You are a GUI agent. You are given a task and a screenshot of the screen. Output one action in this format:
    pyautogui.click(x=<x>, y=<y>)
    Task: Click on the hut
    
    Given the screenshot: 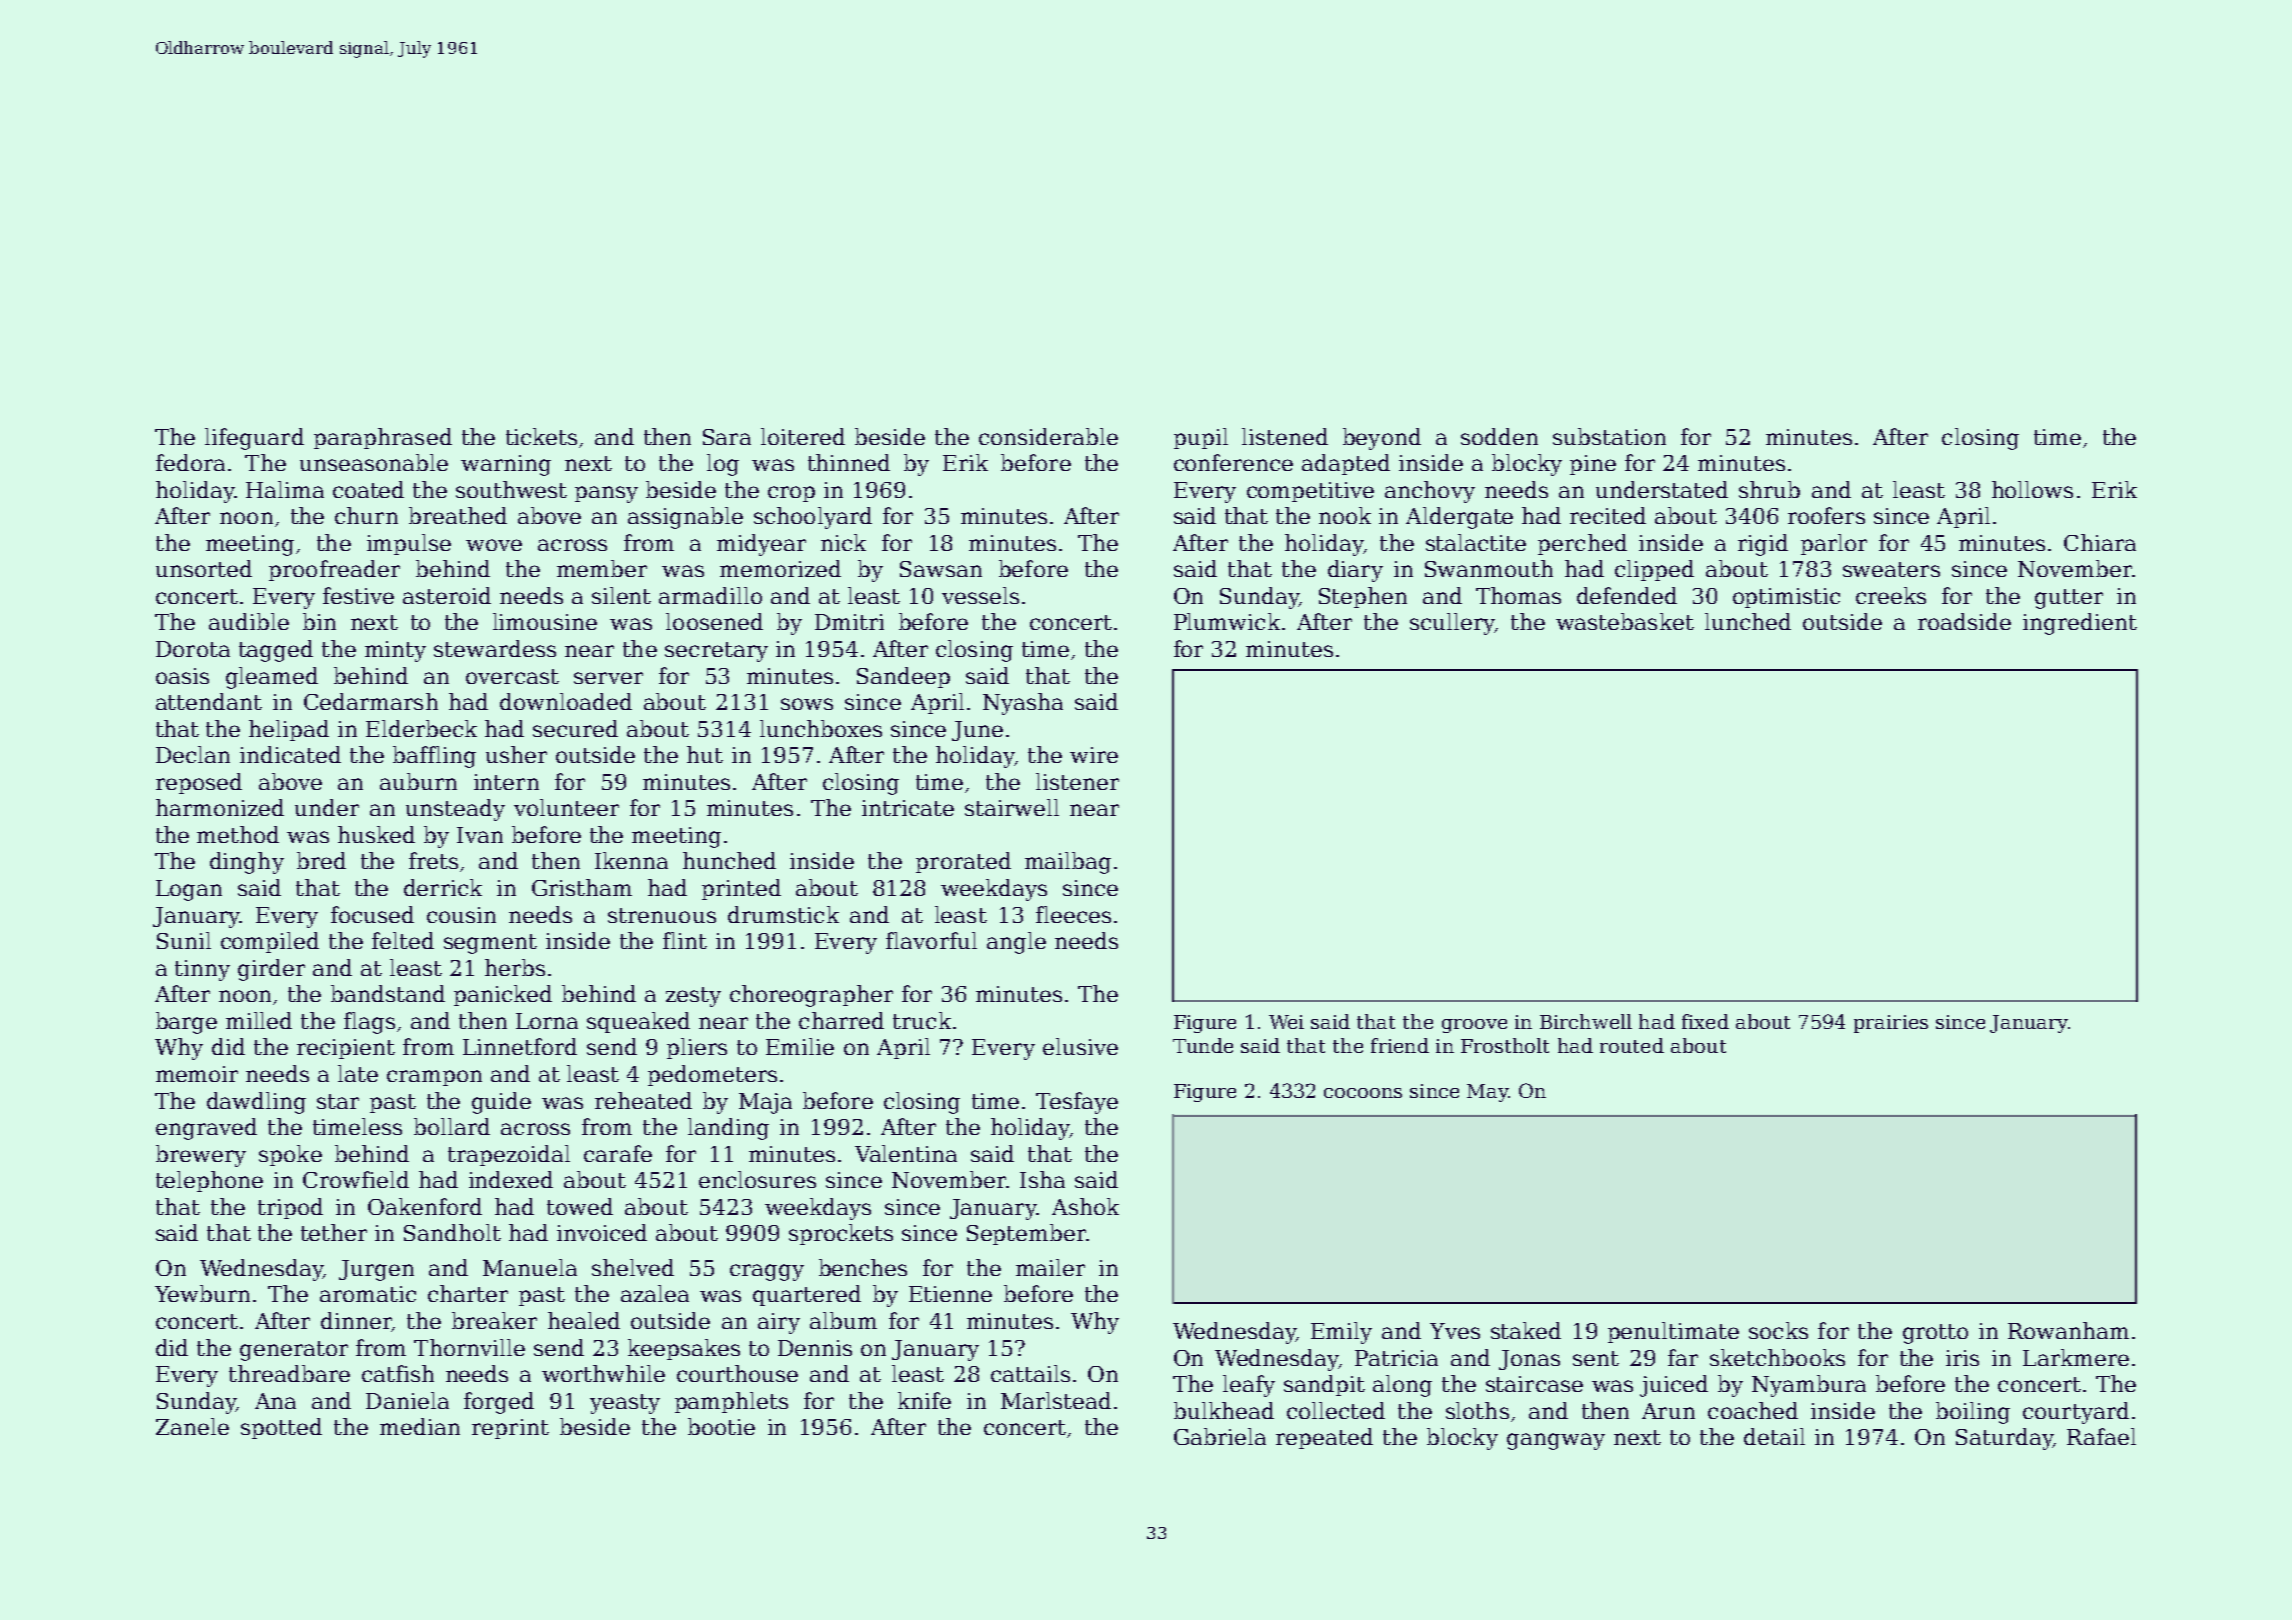 What is the action you would take?
    pyautogui.click(x=705, y=754)
